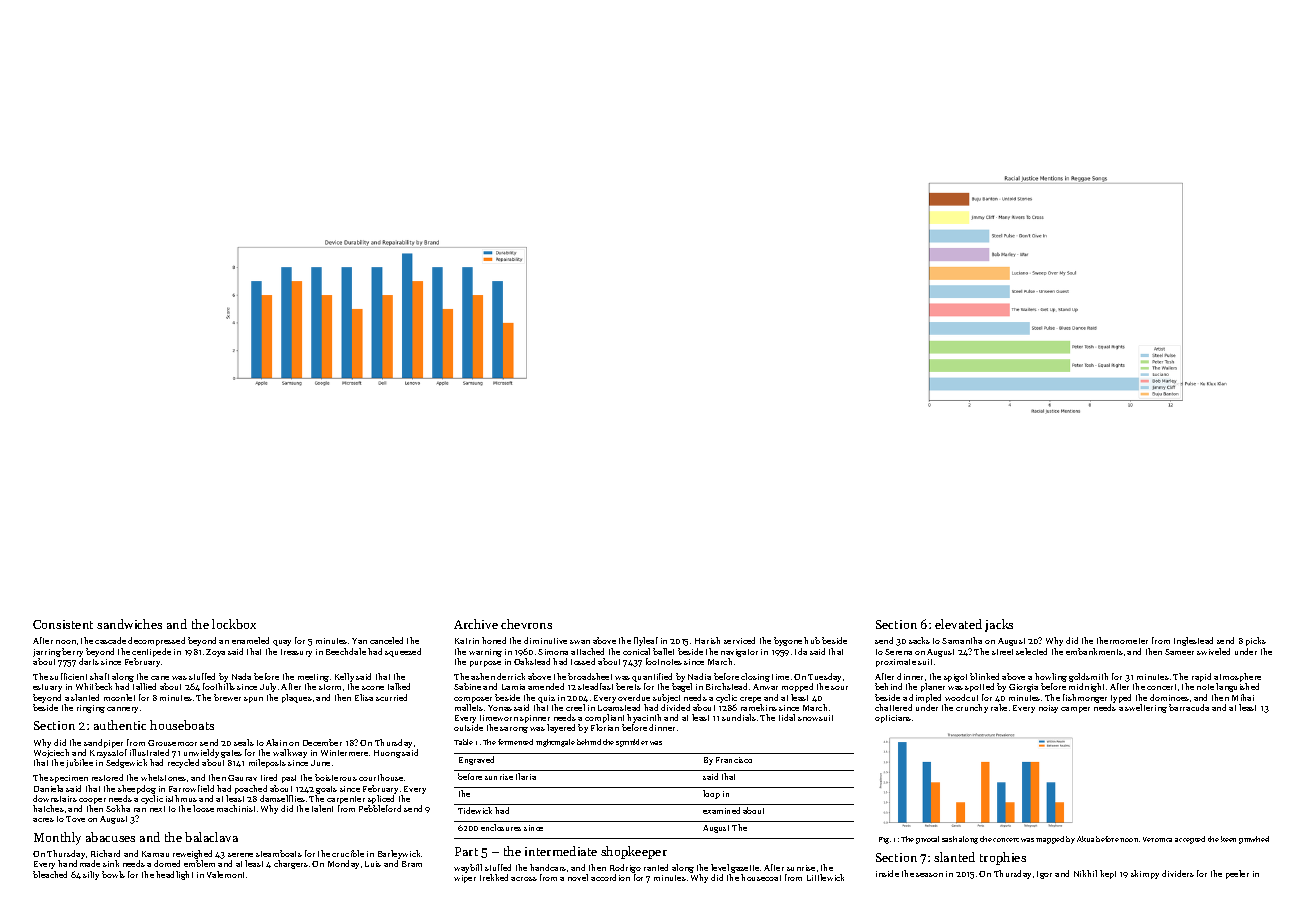 The width and height of the screenshot is (1308, 924). I want to click on honed, so click(494, 640).
